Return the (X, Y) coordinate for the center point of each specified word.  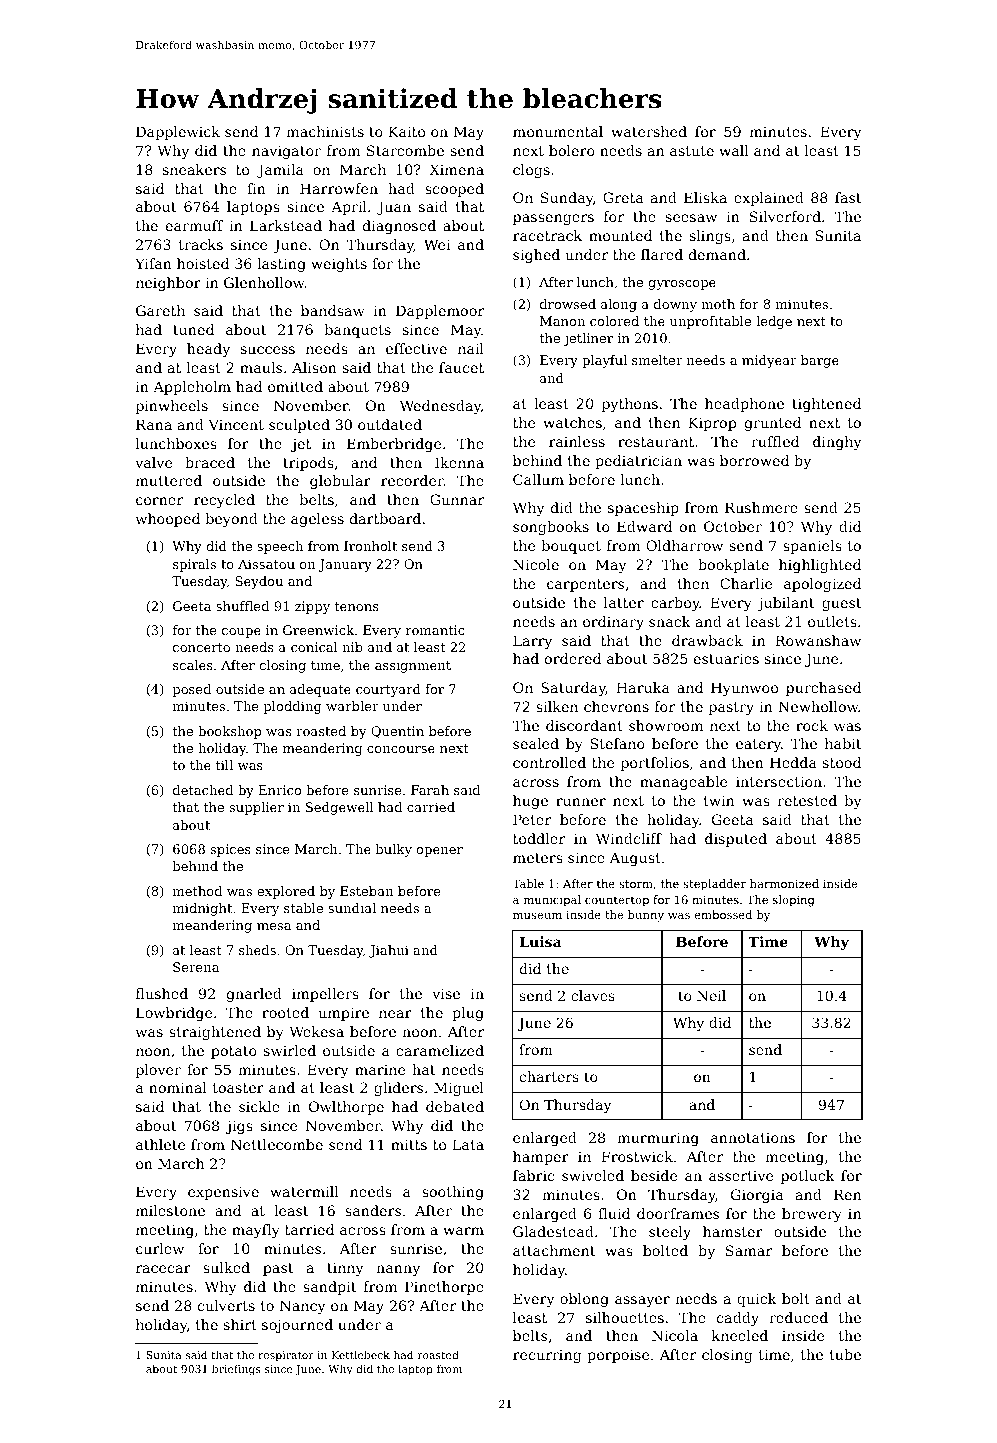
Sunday (567, 199)
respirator (286, 1356)
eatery (758, 745)
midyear (769, 361)
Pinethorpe (444, 1288)
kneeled (740, 1335)
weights (339, 265)
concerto (201, 647)
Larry (532, 642)
